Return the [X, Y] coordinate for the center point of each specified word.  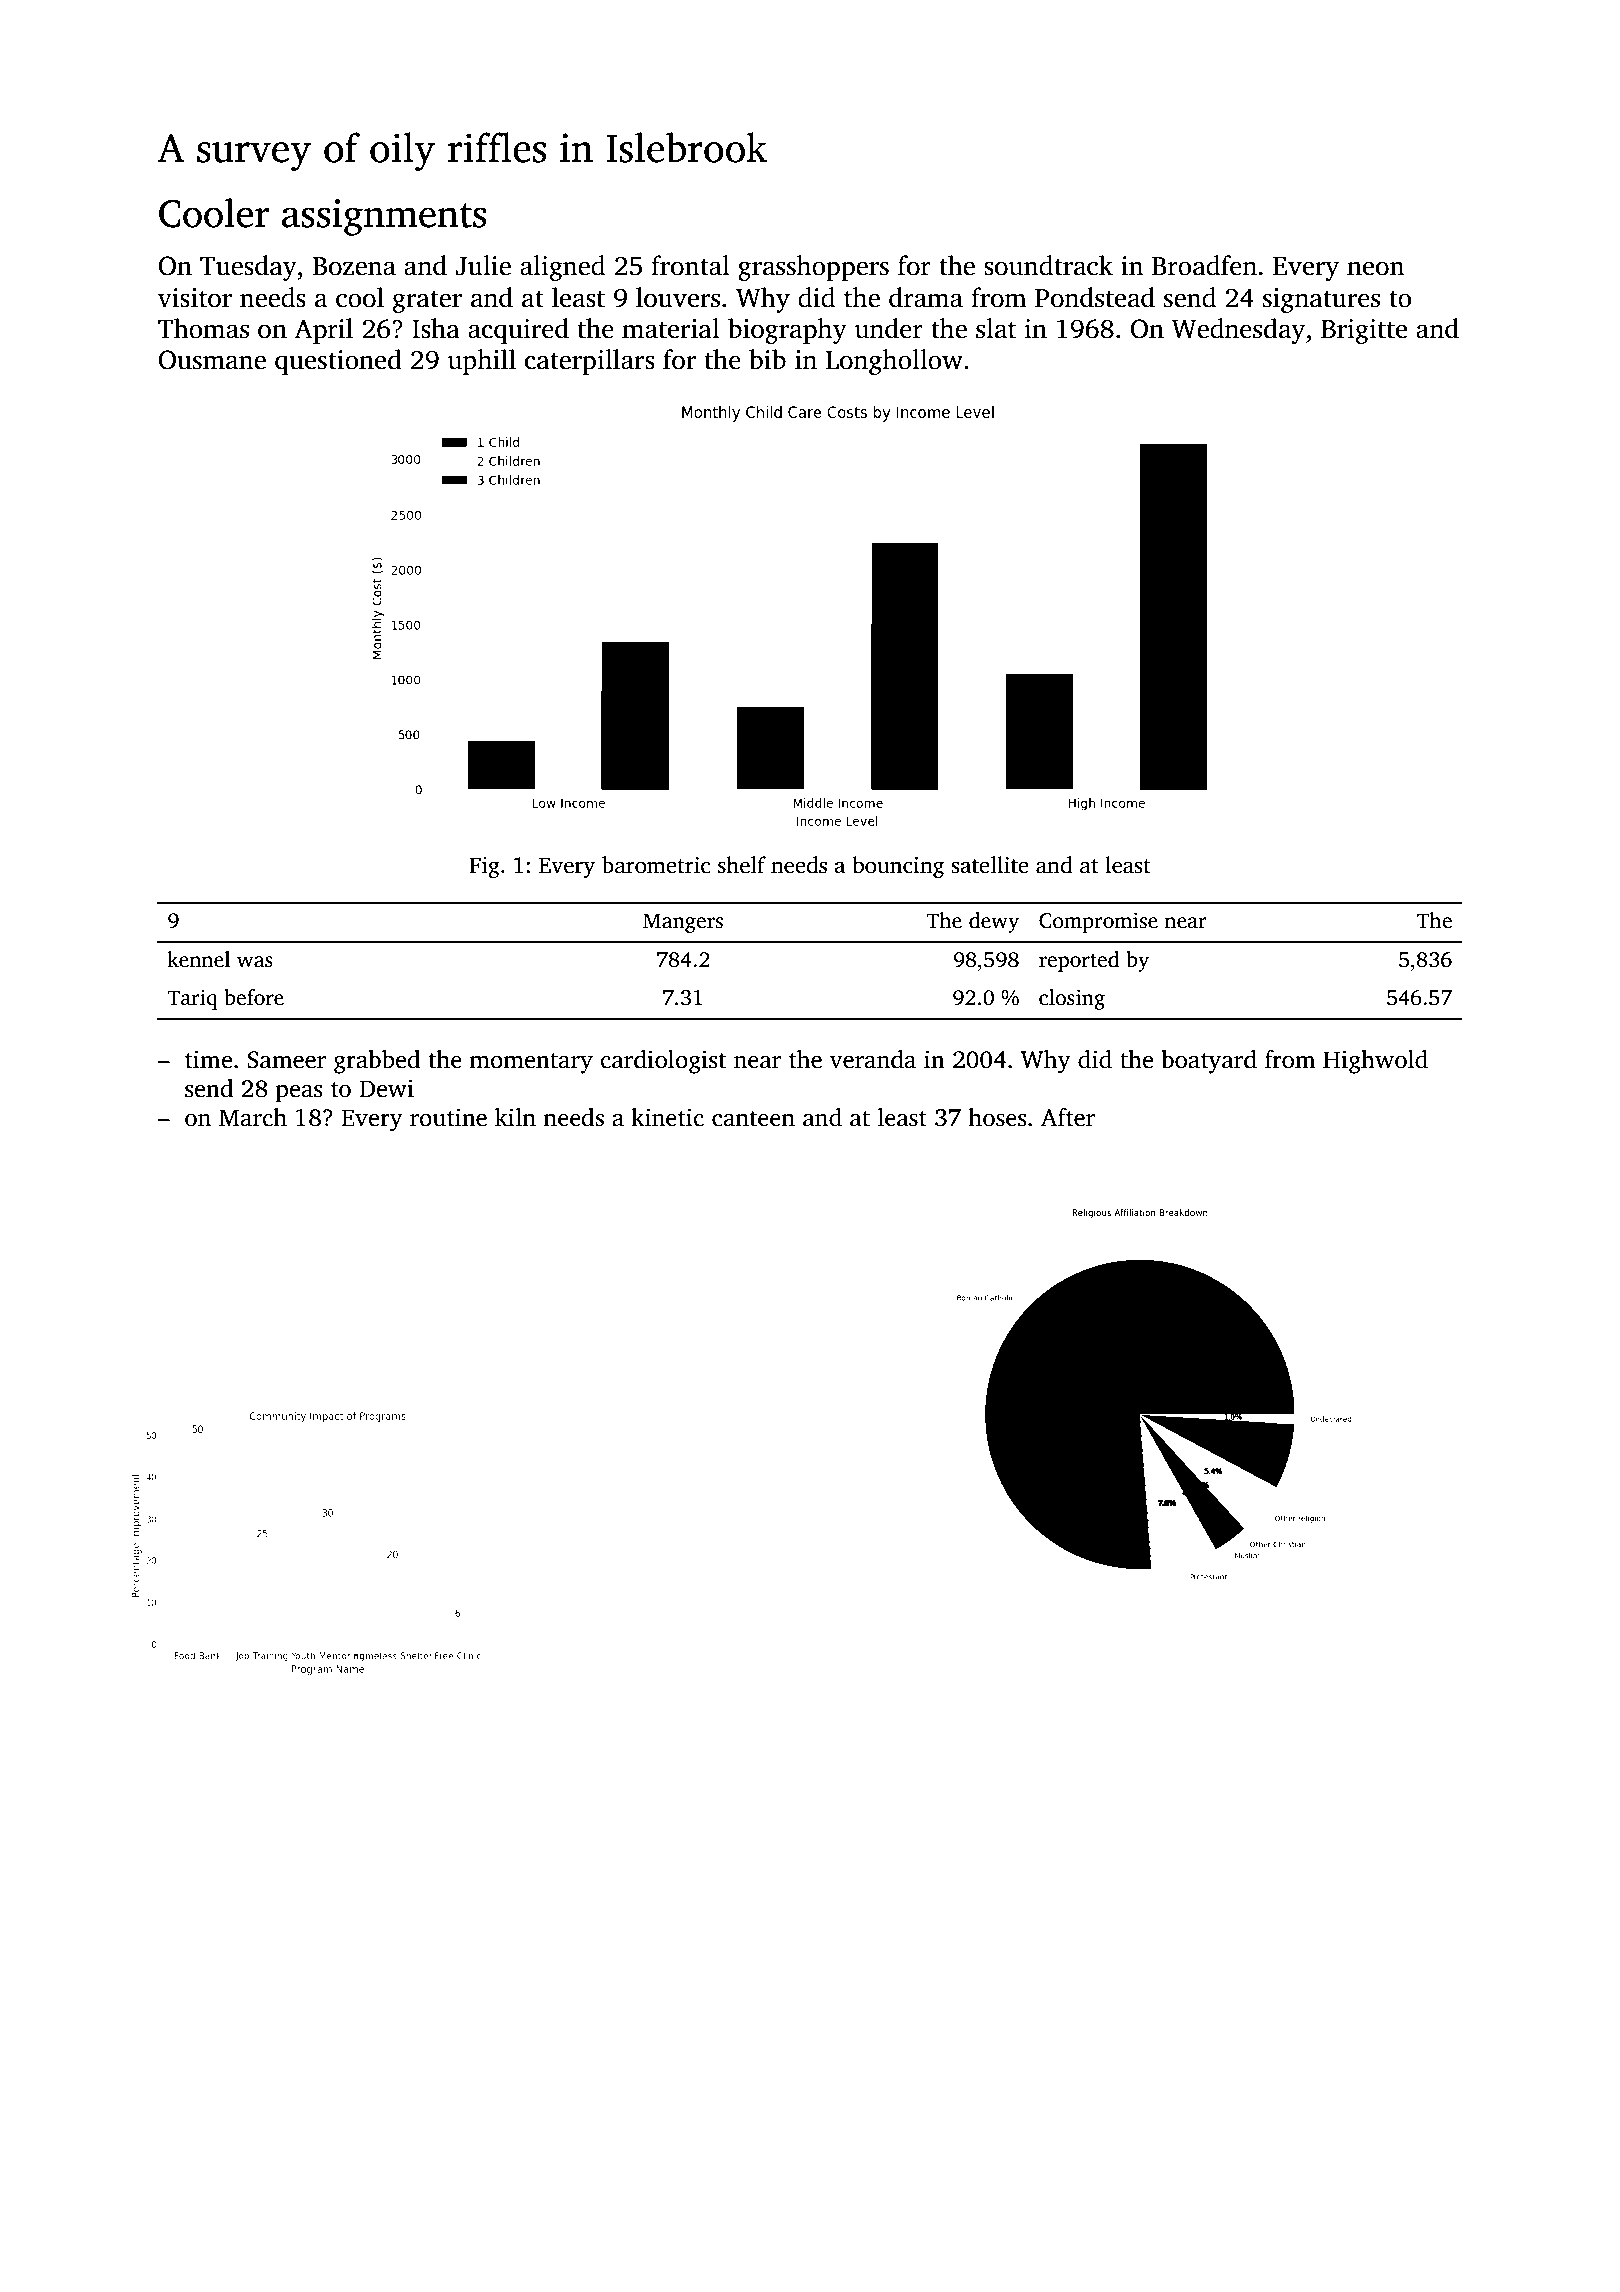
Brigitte [1364, 331]
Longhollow [894, 362]
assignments [384, 217]
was [255, 962]
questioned [338, 362]
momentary [531, 1063]
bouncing [898, 867]
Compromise [1098, 922]
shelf [742, 865]
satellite [990, 865]
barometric [656, 865]
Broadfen [1204, 265]
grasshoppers [813, 268]
